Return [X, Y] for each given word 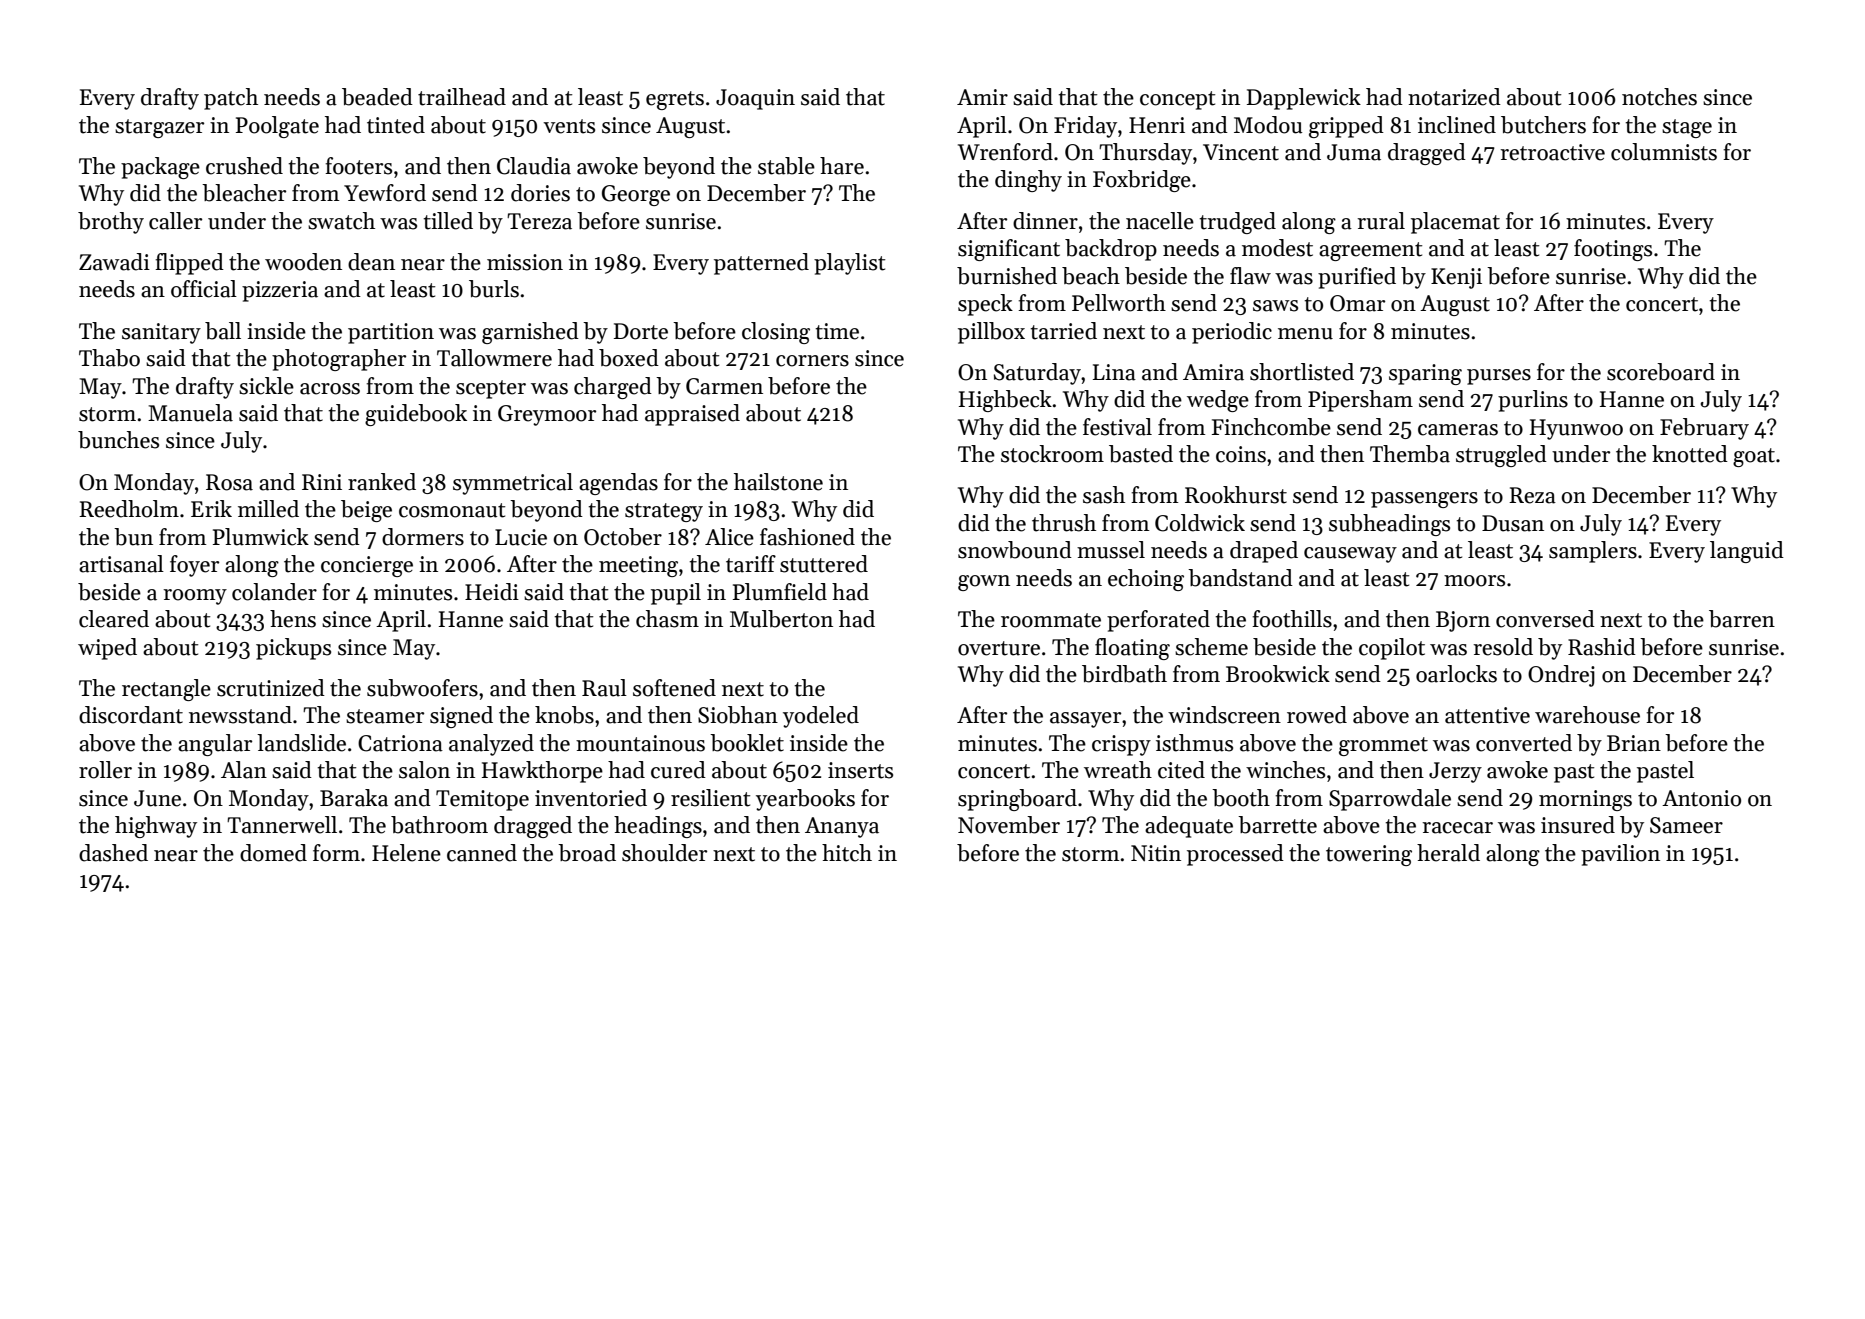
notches [1659, 97]
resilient [710, 798]
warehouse [1587, 715]
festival [1117, 427]
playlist [849, 264]
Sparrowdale [1390, 800]
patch [231, 99]
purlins [1533, 401]
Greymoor [547, 415]
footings [1613, 250]
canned [482, 853]
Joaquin [755, 99]
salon [424, 770]
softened [674, 688]
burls [494, 289]
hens [293, 619]
